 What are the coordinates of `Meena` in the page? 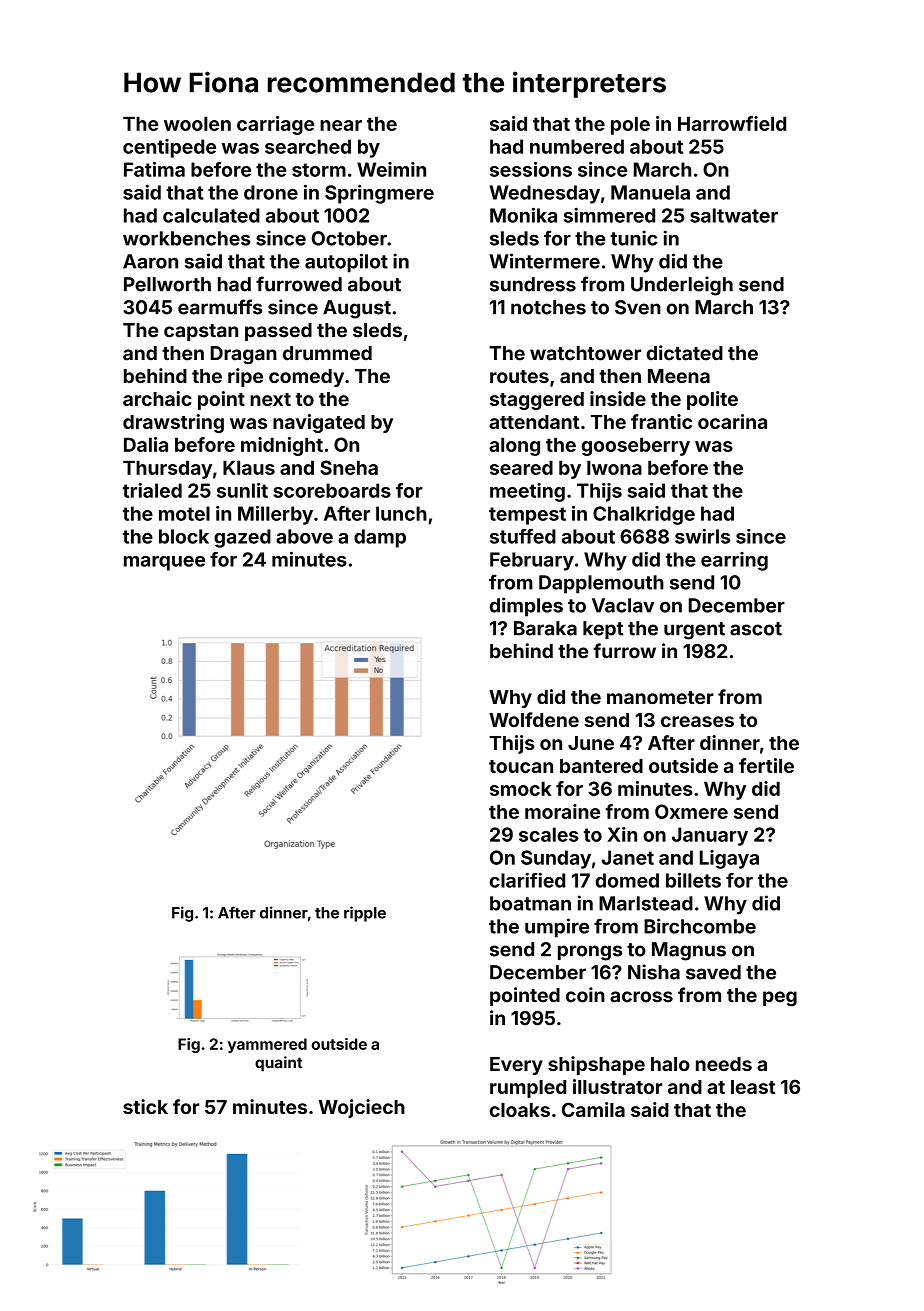 It's located at (679, 376).
